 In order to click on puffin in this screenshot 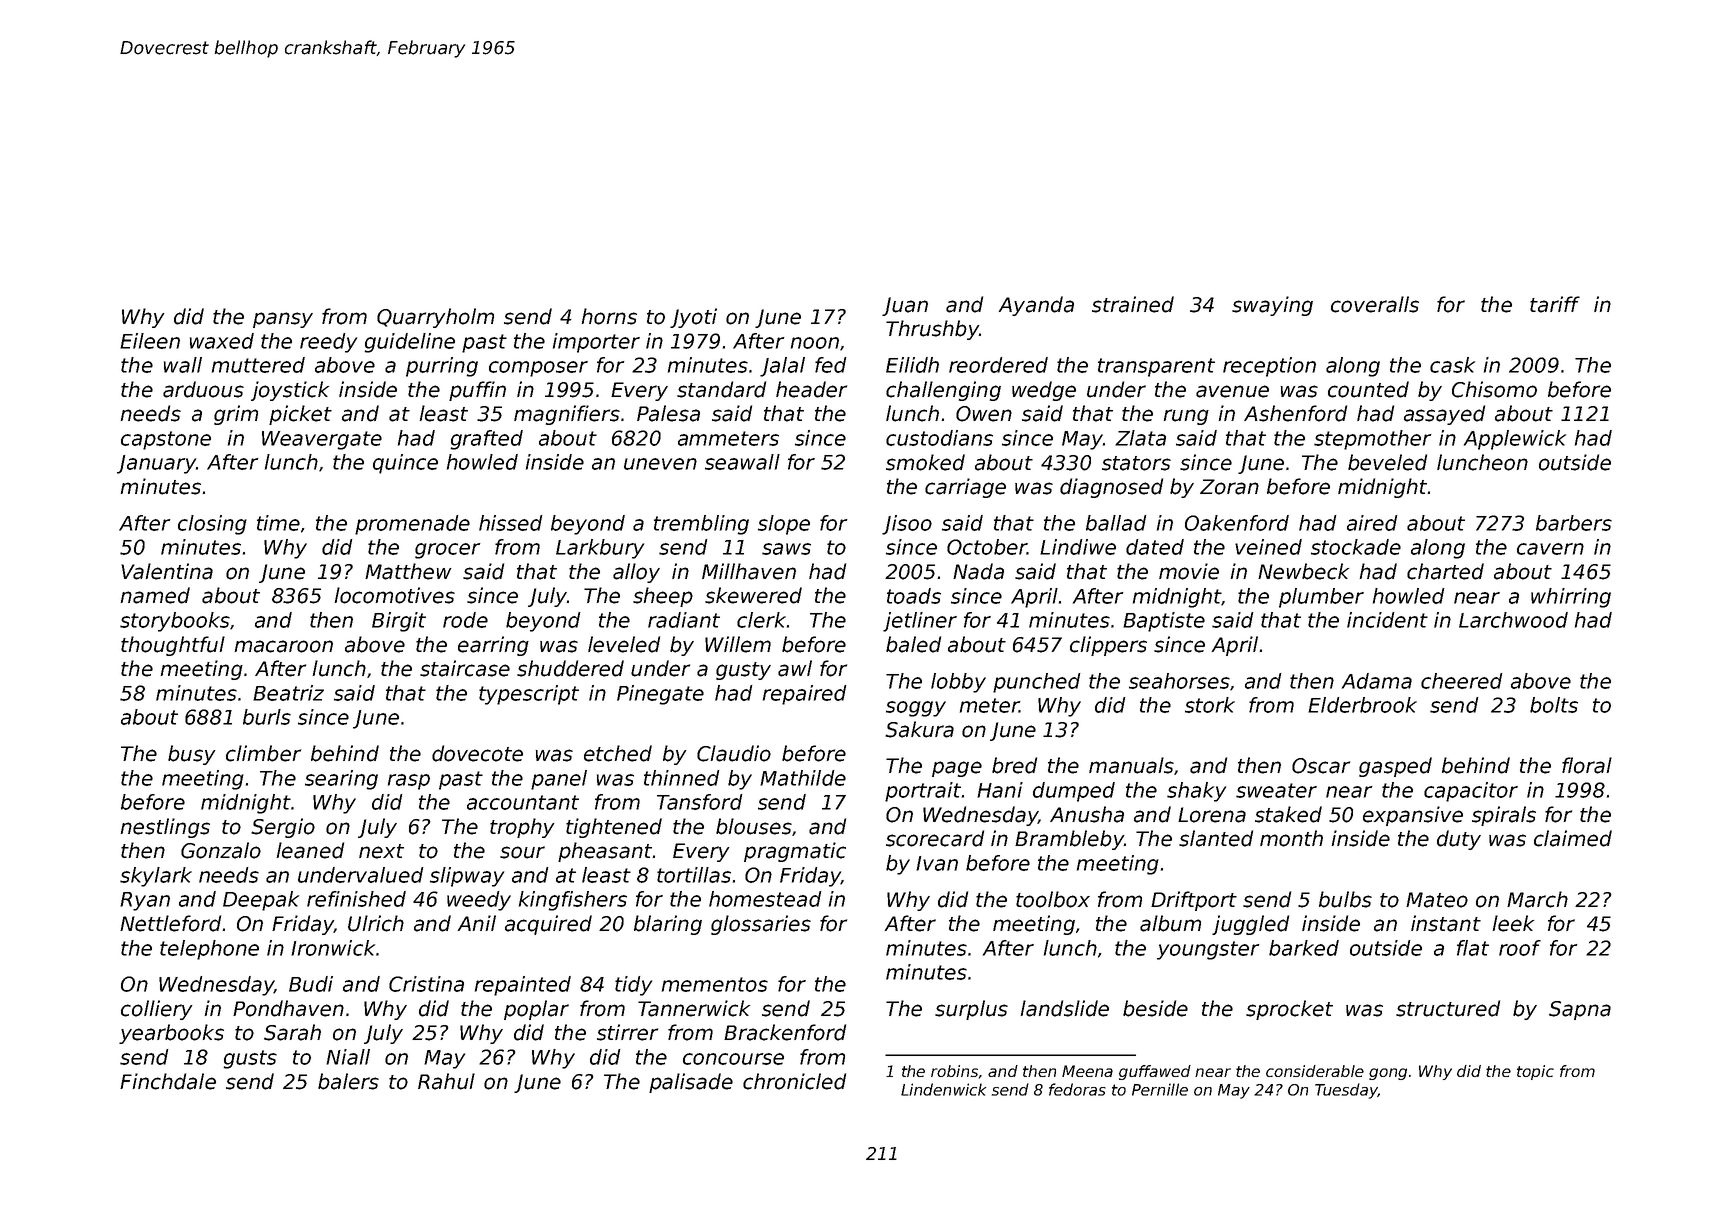, I will do `click(477, 391)`.
